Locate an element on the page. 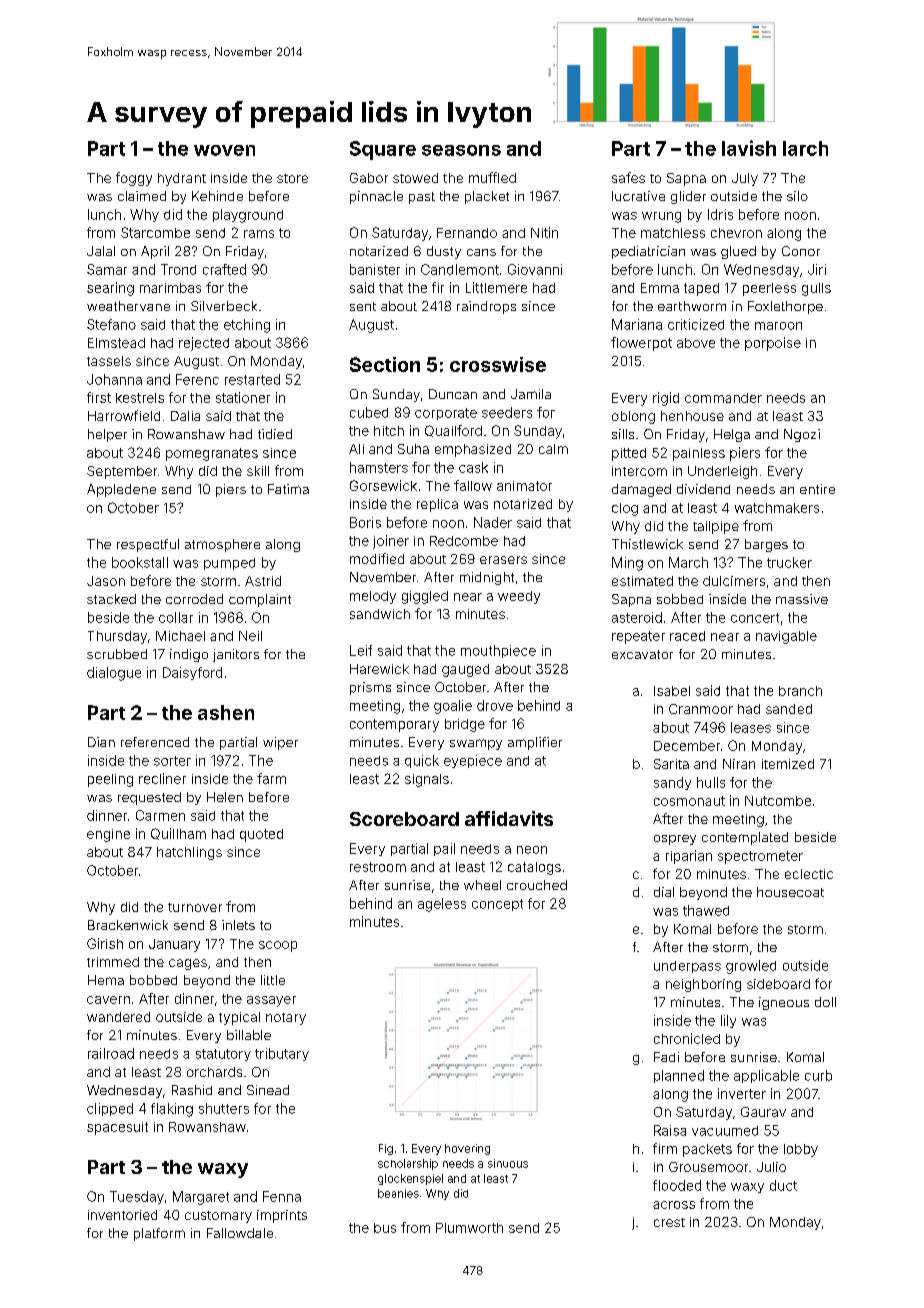  trimmed is located at coordinates (113, 962).
